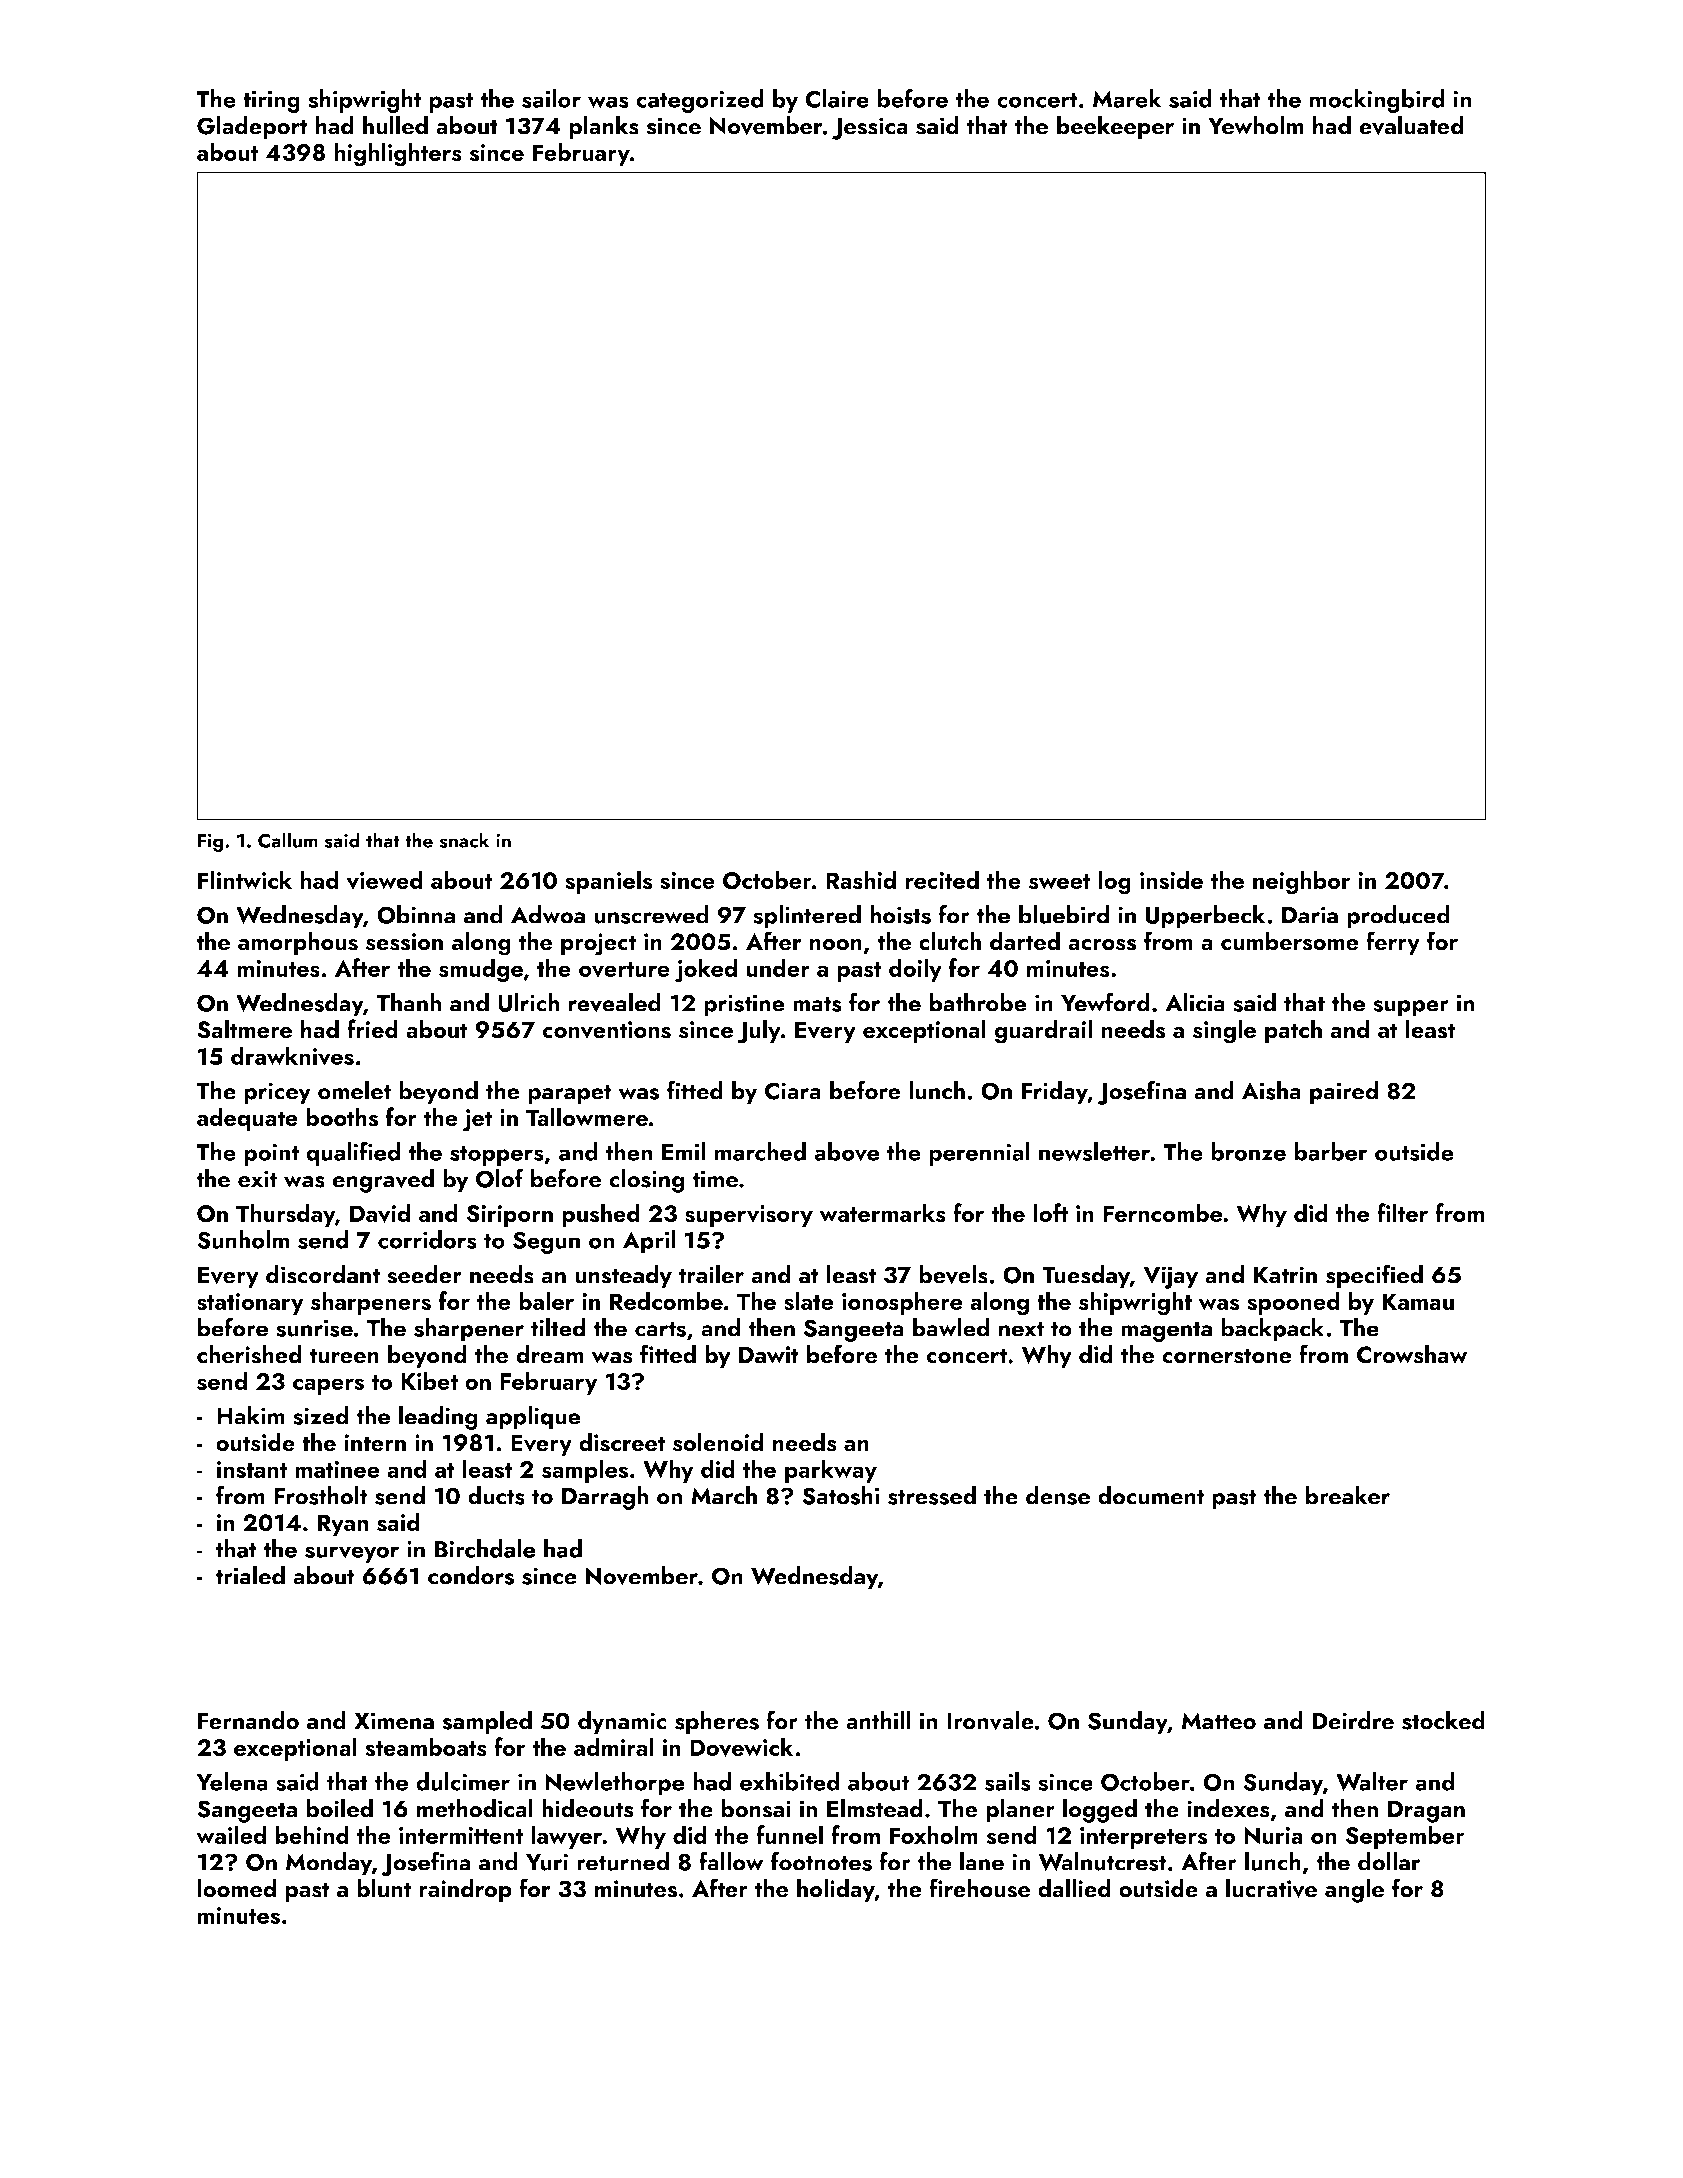 Image resolution: width=1683 pixels, height=2178 pixels. Describe the element at coordinates (353, 1154) in the screenshot. I see `qualified` at that location.
